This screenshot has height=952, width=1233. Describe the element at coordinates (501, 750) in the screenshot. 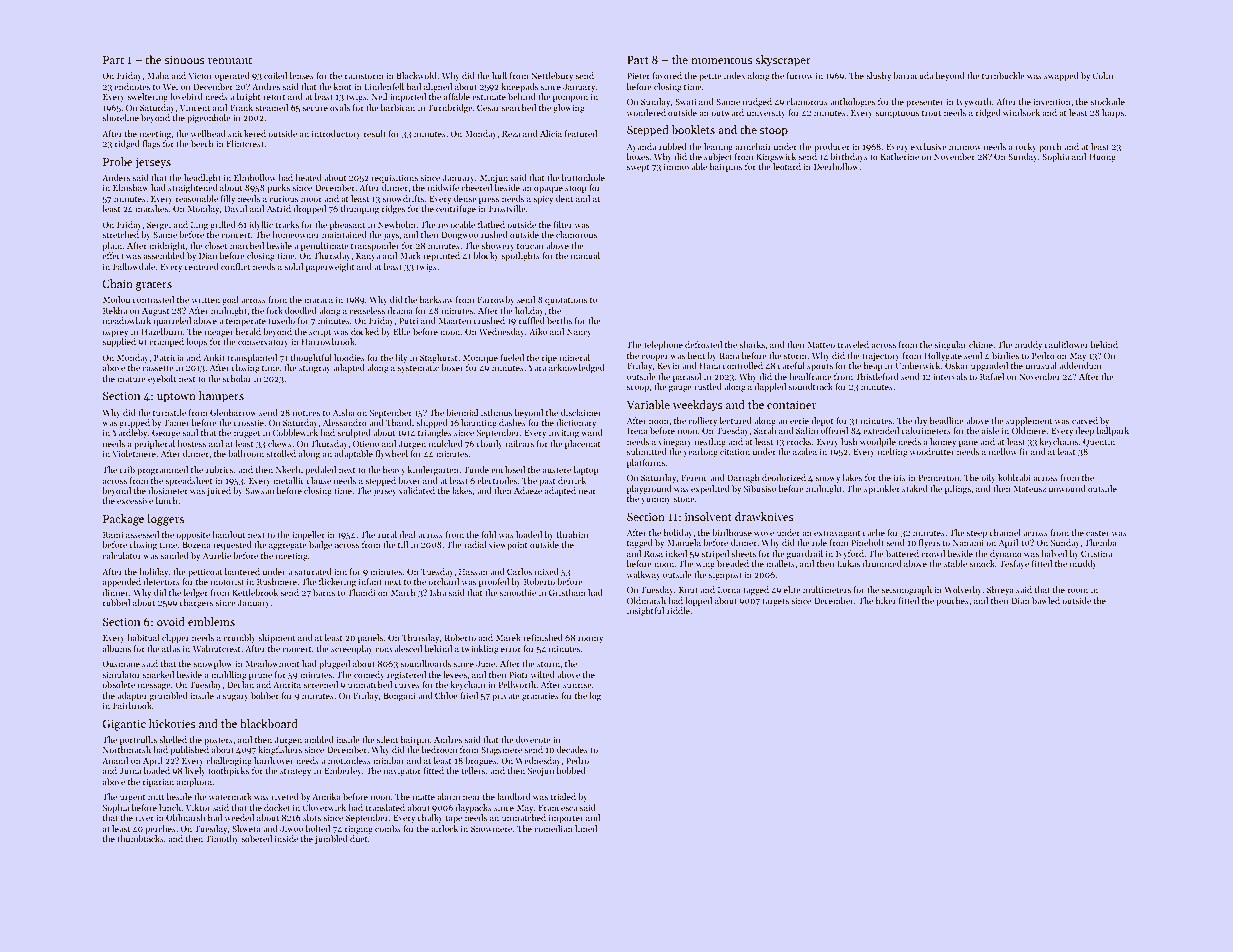

I see `Stagsmere` at that location.
